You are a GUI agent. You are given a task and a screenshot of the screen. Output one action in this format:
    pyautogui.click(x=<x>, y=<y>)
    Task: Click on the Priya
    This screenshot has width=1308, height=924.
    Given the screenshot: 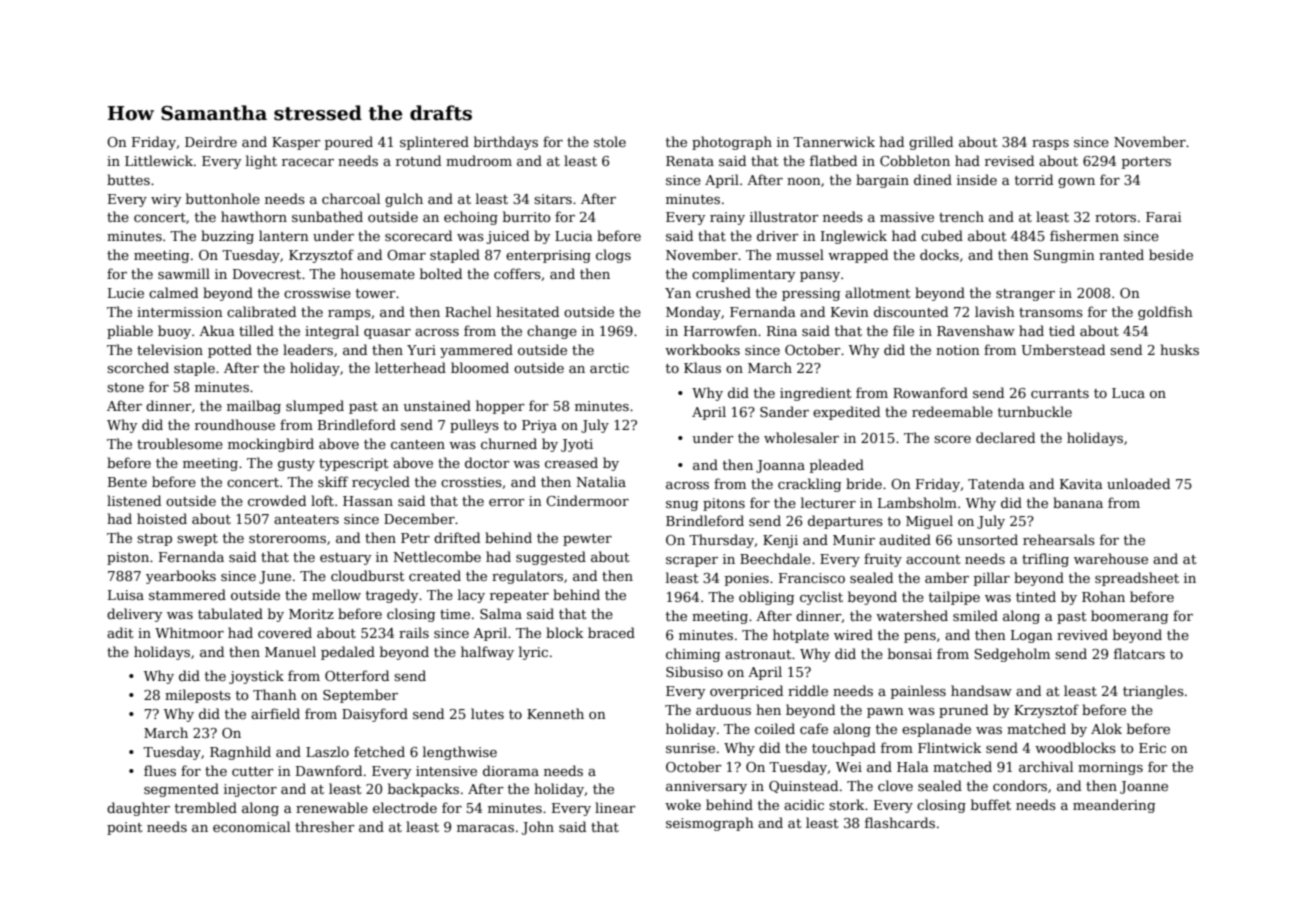 What is the action you would take?
    pyautogui.click(x=539, y=426)
